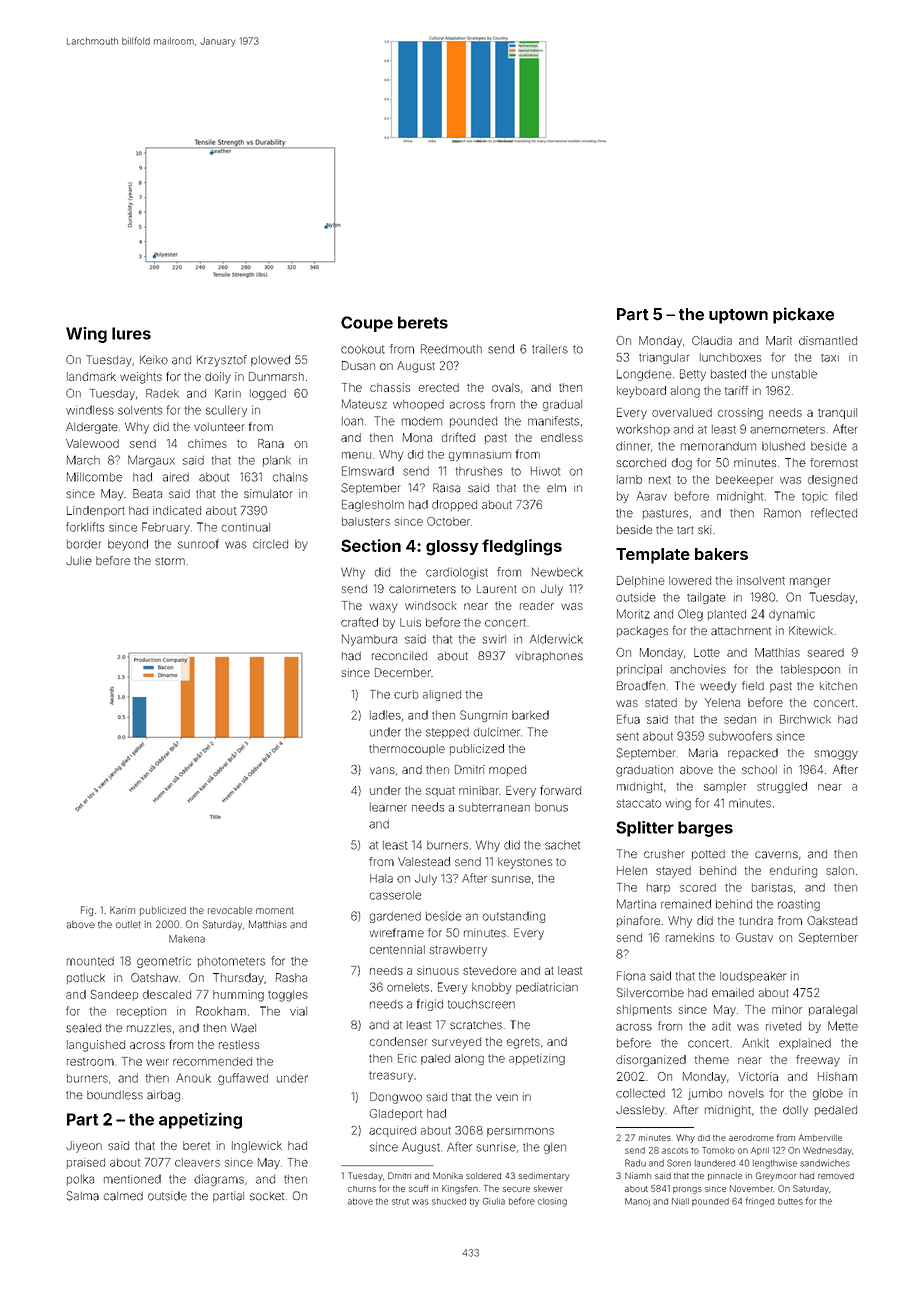 Image resolution: width=924 pixels, height=1308 pixels. Describe the element at coordinates (84, 1147) in the screenshot. I see `Jiyeon` at that location.
